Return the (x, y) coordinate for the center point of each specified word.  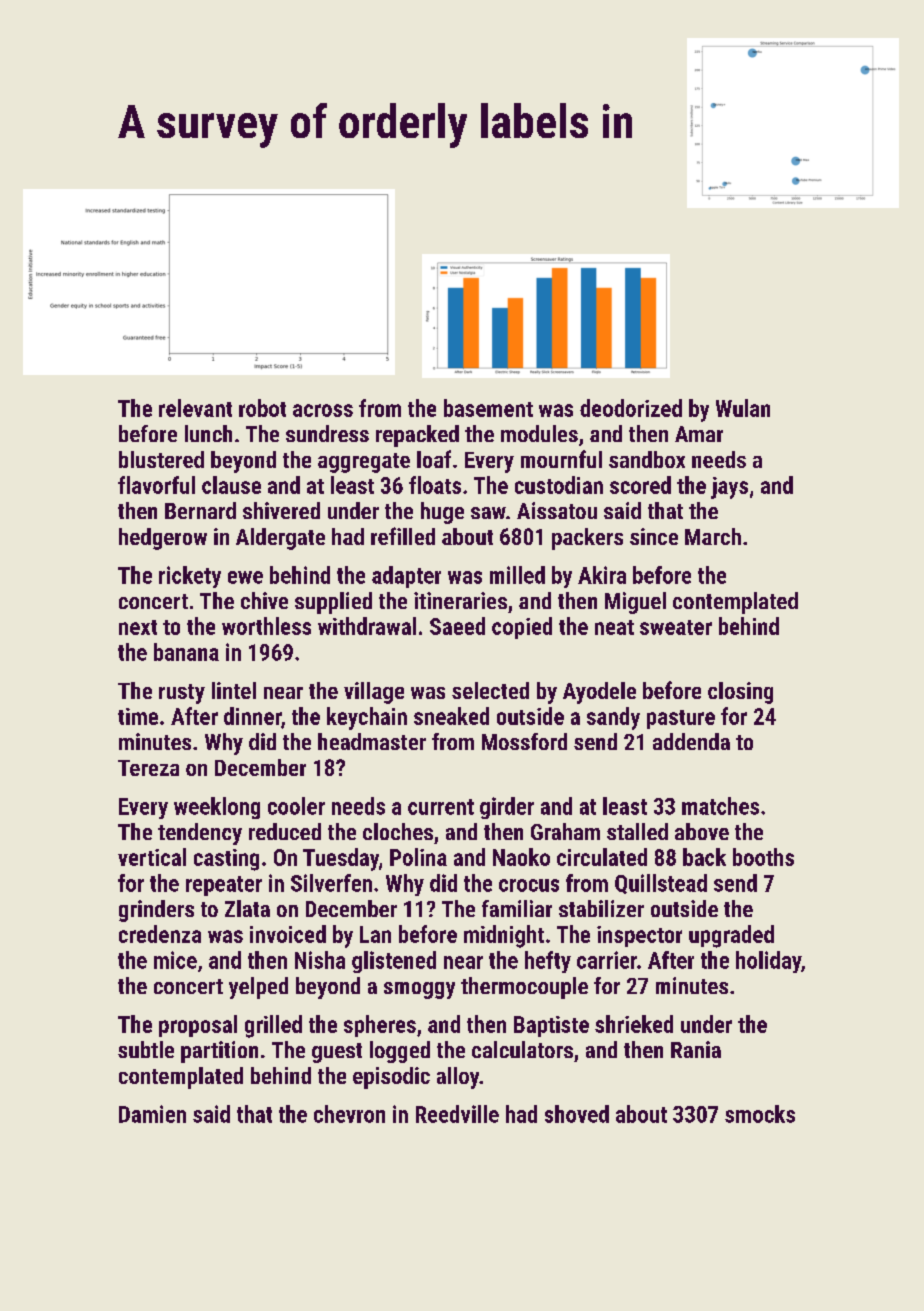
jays (729, 488)
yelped (258, 988)
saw (488, 513)
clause (231, 485)
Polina (418, 857)
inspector (639, 936)
